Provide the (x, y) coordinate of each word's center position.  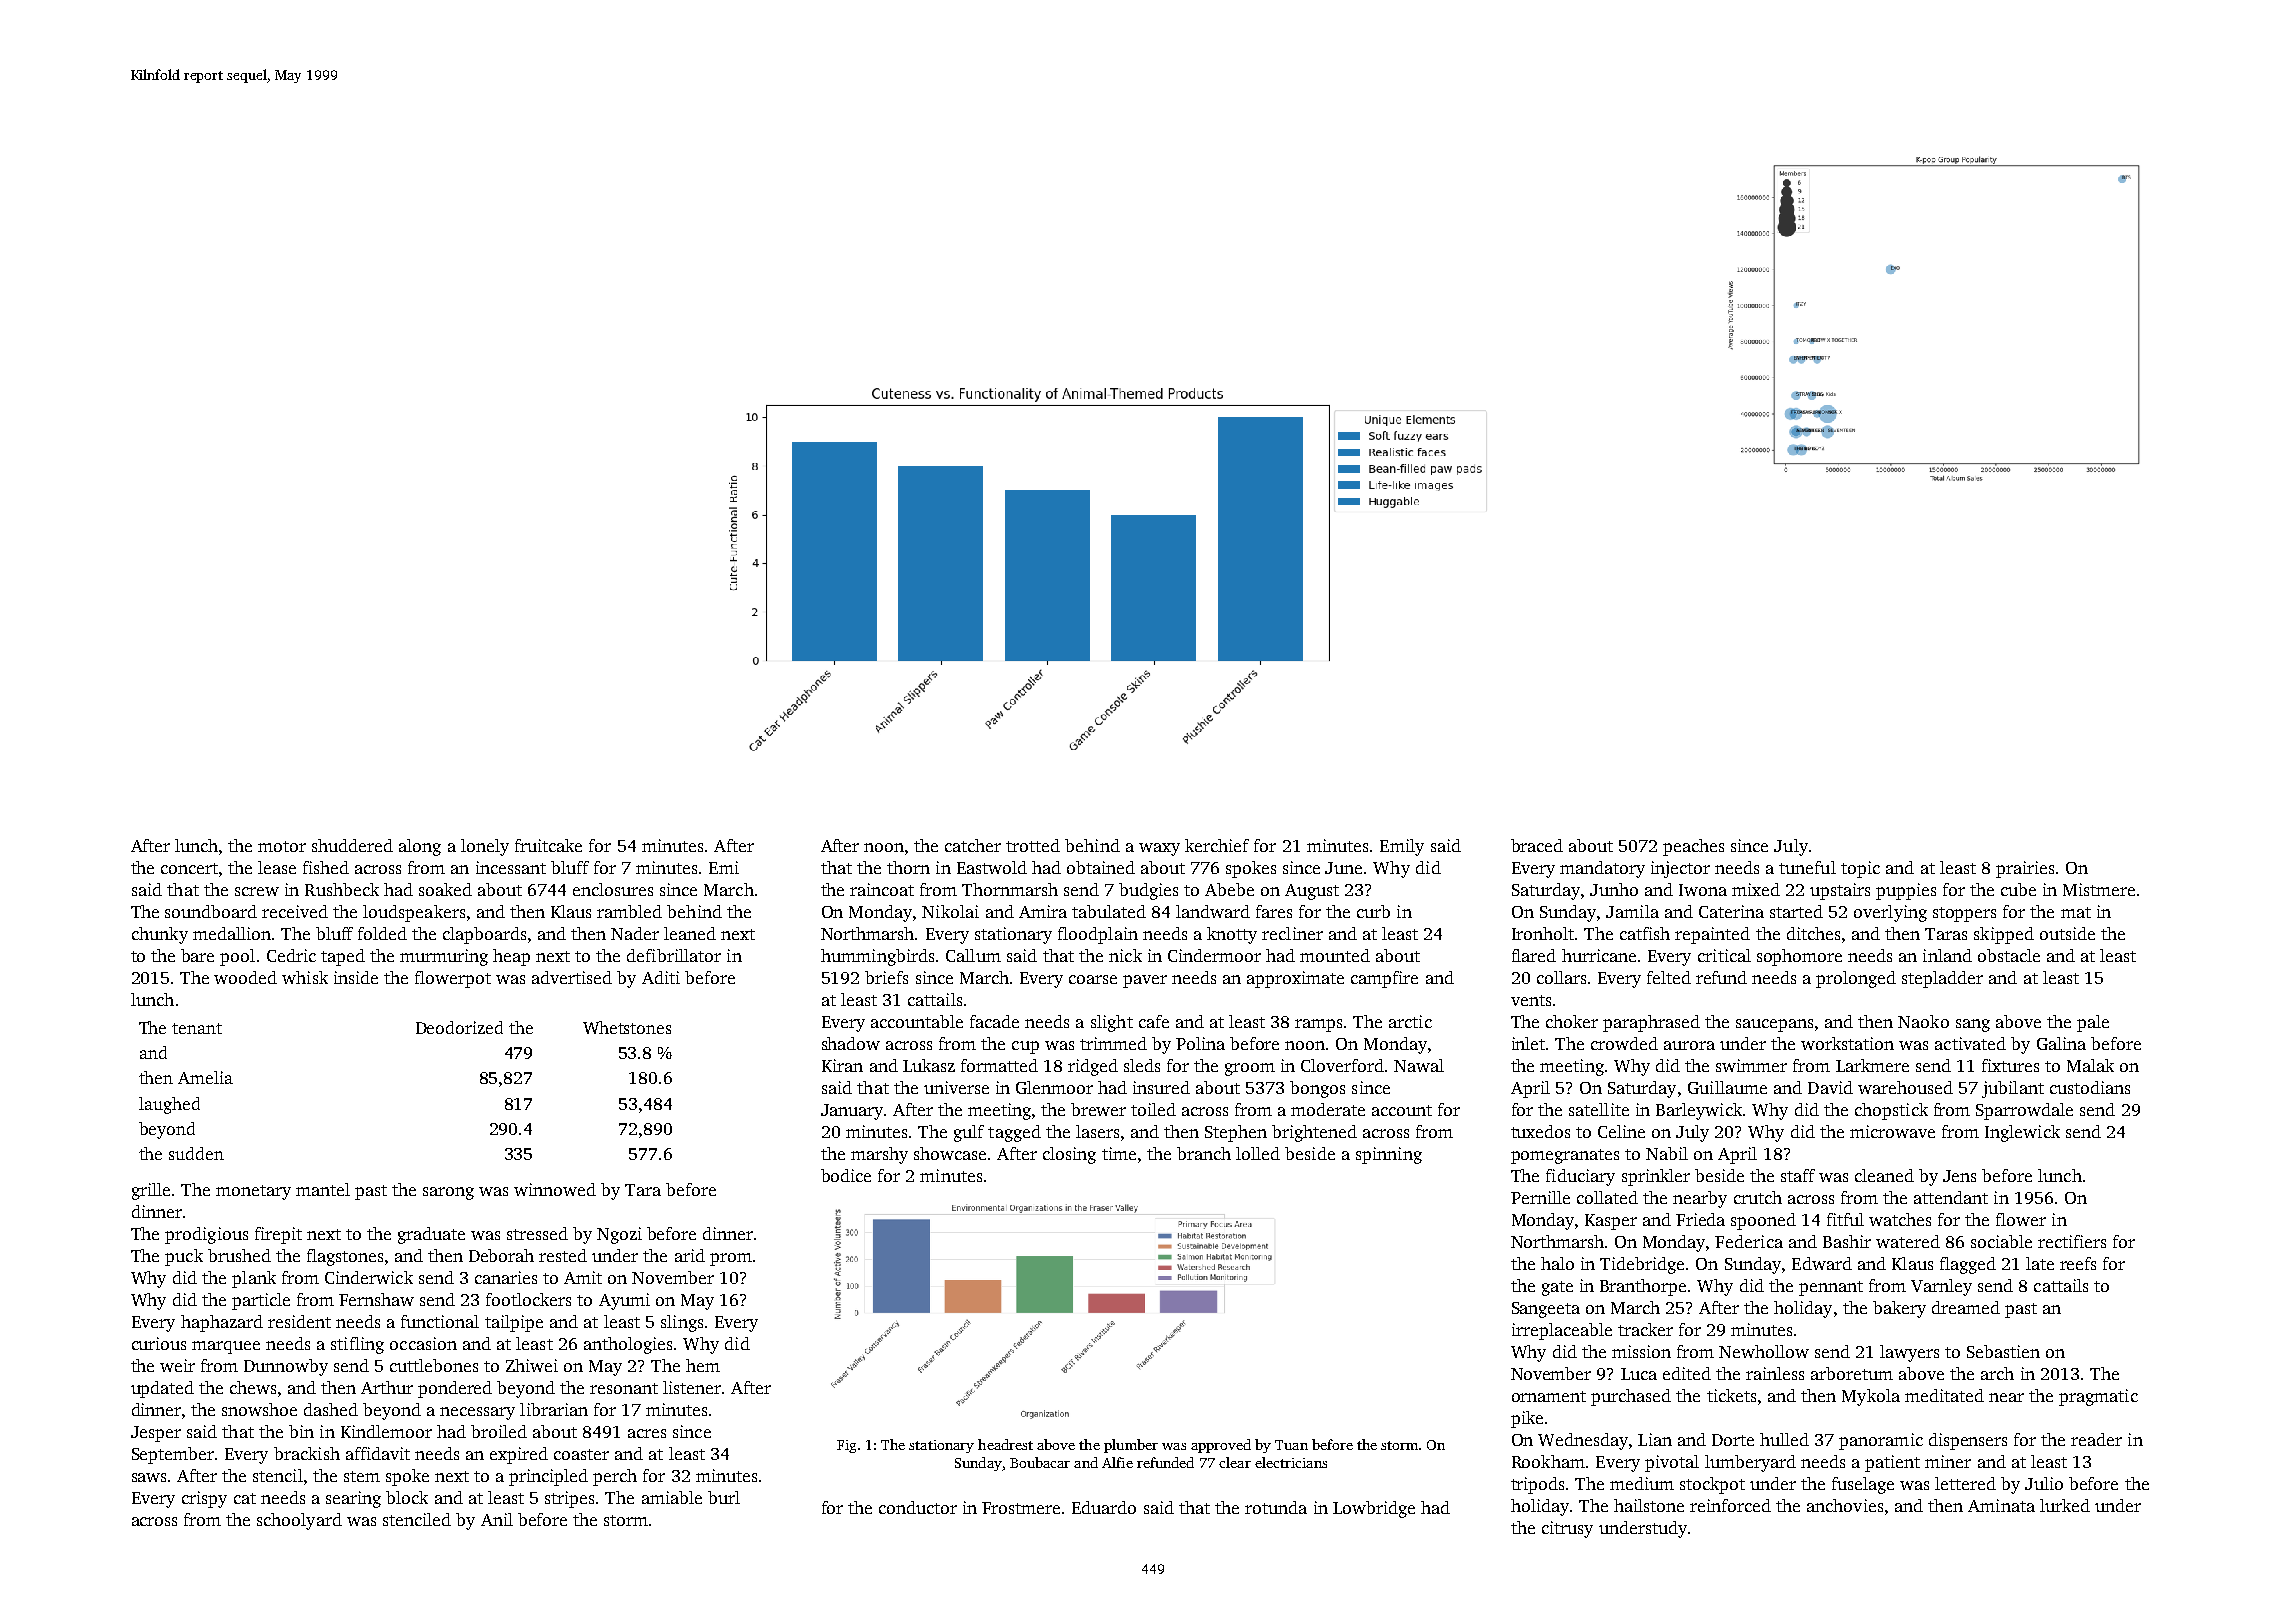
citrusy (1567, 1529)
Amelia (205, 1077)
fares (1274, 911)
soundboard (211, 911)
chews (253, 1387)
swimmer (1751, 1065)
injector (1680, 869)
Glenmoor (1054, 1087)
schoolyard (299, 1521)
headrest (1005, 1444)
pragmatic (2098, 1397)
